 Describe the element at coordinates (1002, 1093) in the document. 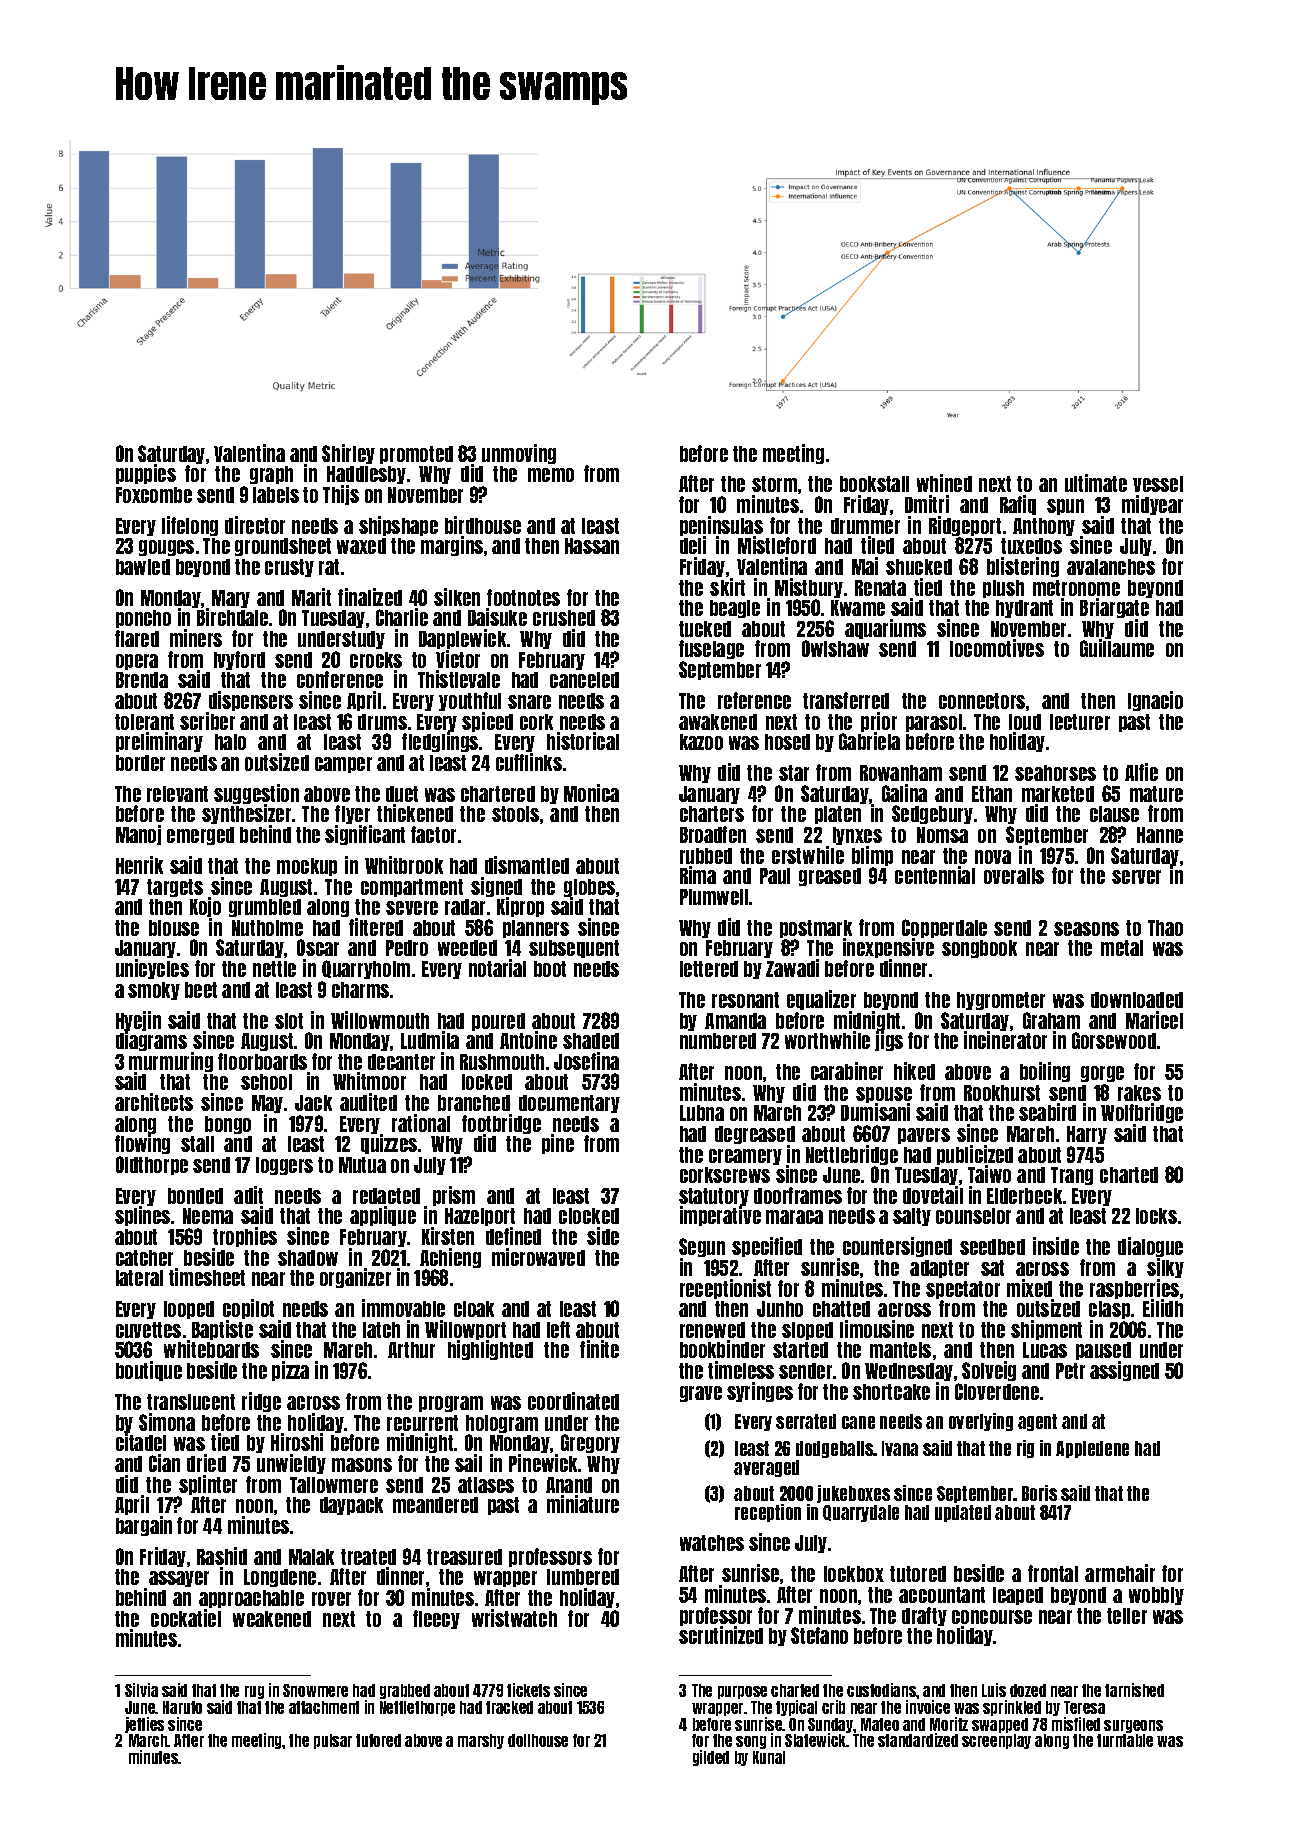

I see `Rookhurst` at that location.
